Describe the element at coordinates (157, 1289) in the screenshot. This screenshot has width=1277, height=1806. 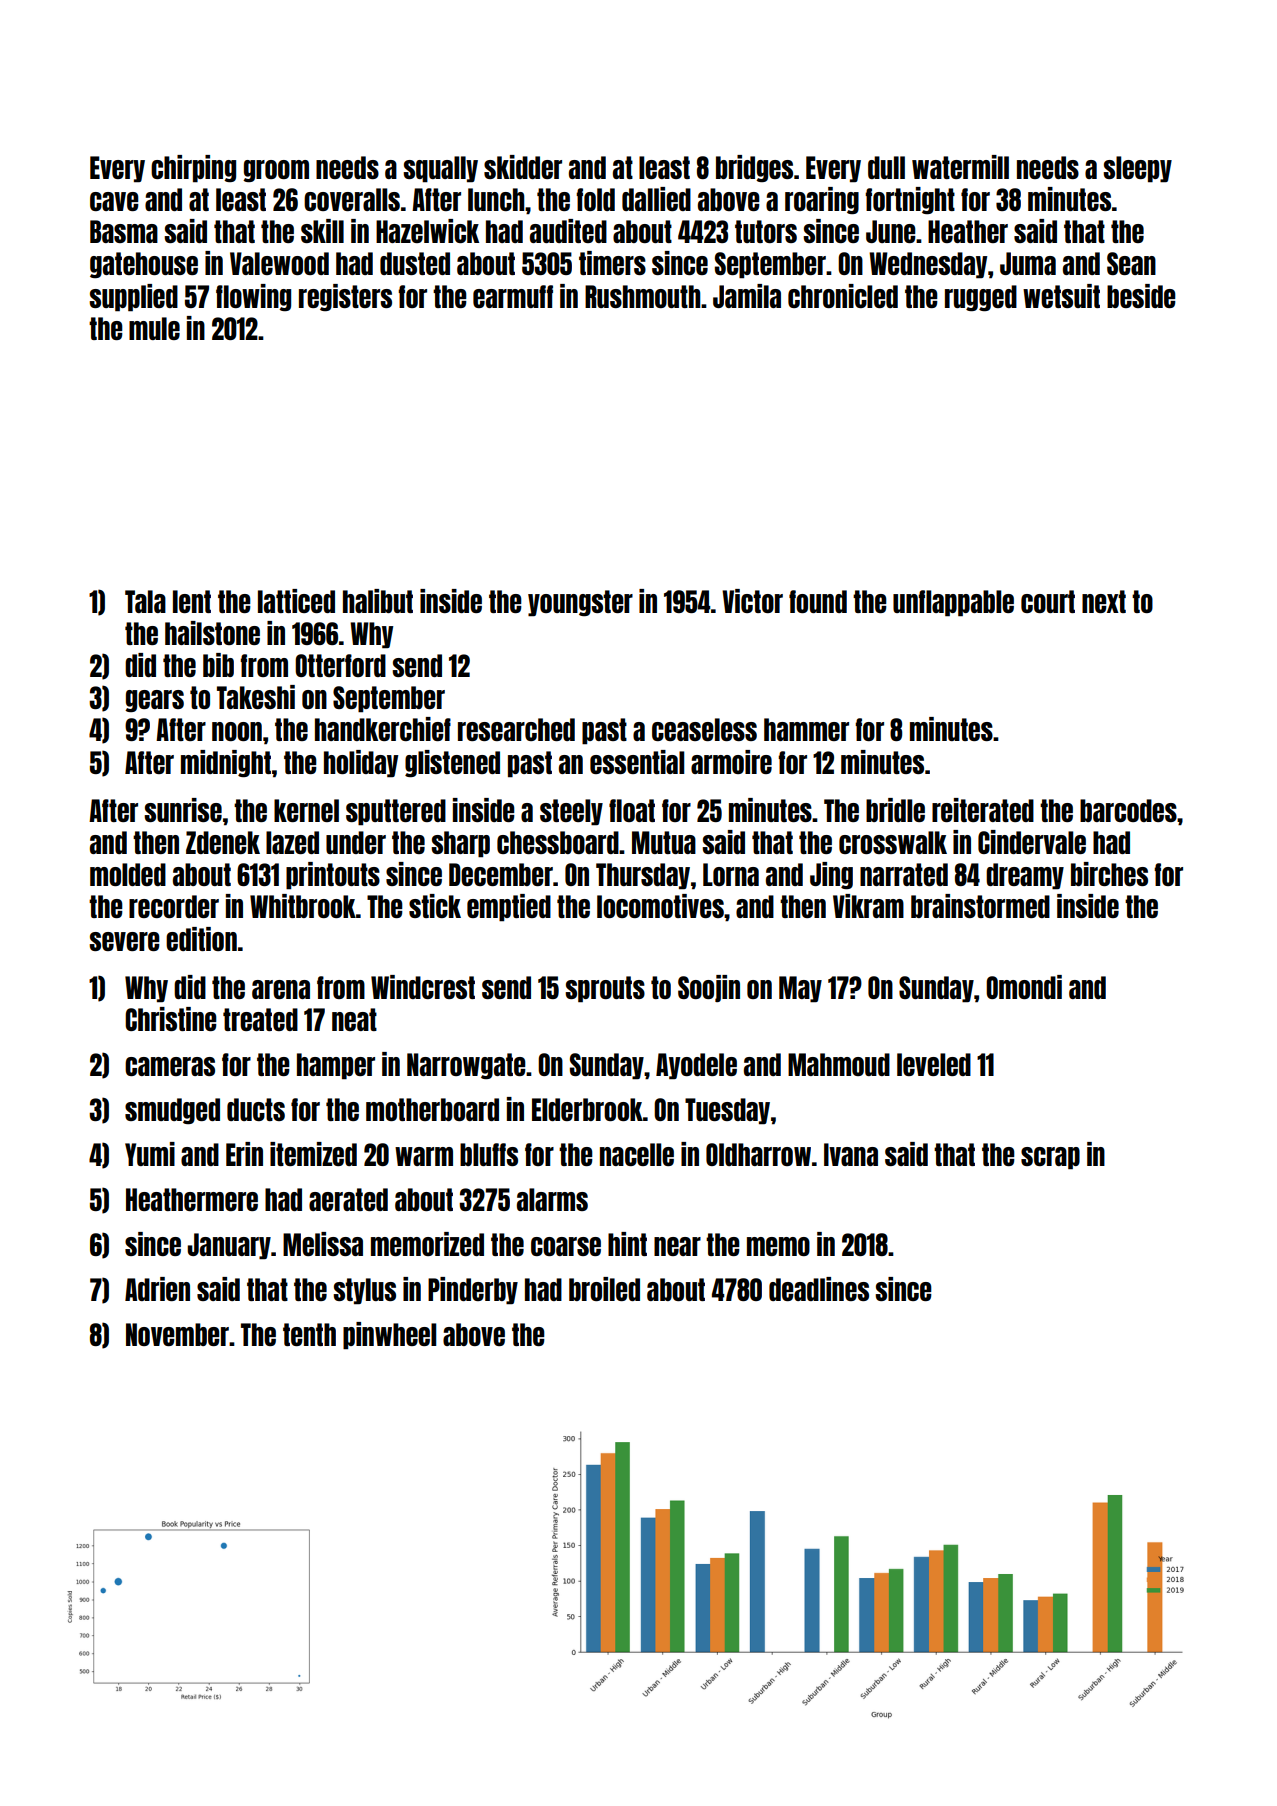
I see `Adrien` at that location.
